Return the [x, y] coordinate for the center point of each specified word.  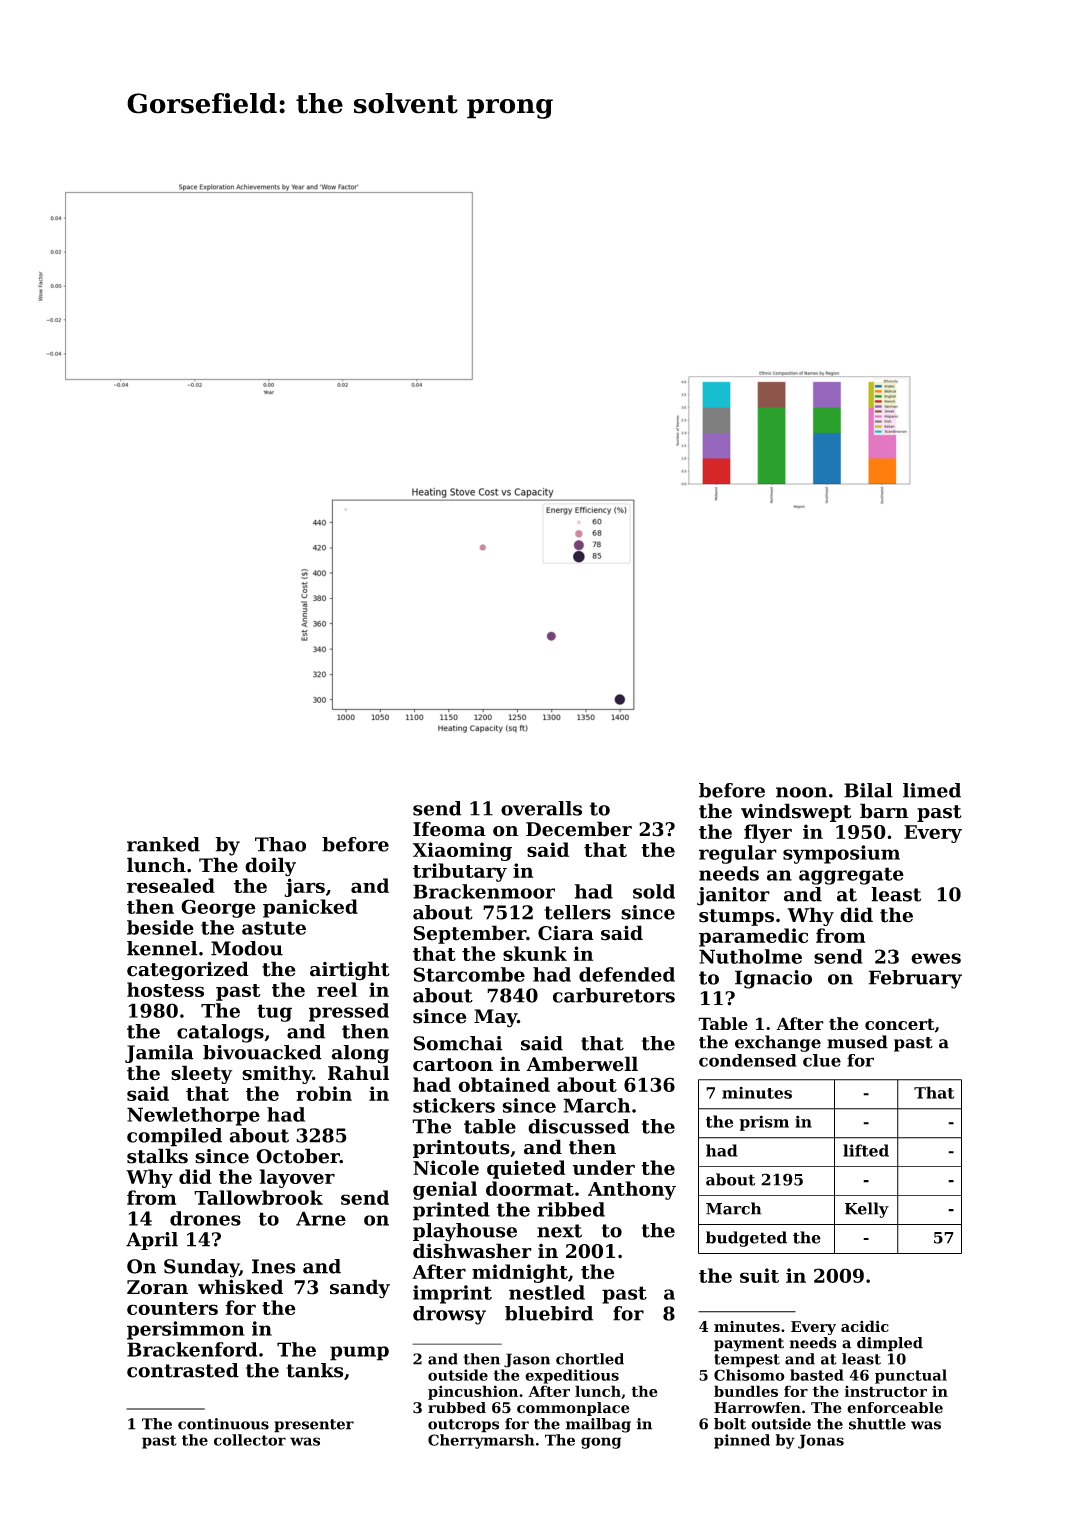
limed [932, 790]
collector [250, 1440]
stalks [157, 1156]
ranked [163, 844]
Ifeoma [449, 829]
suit [759, 1275]
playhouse [465, 1232]
